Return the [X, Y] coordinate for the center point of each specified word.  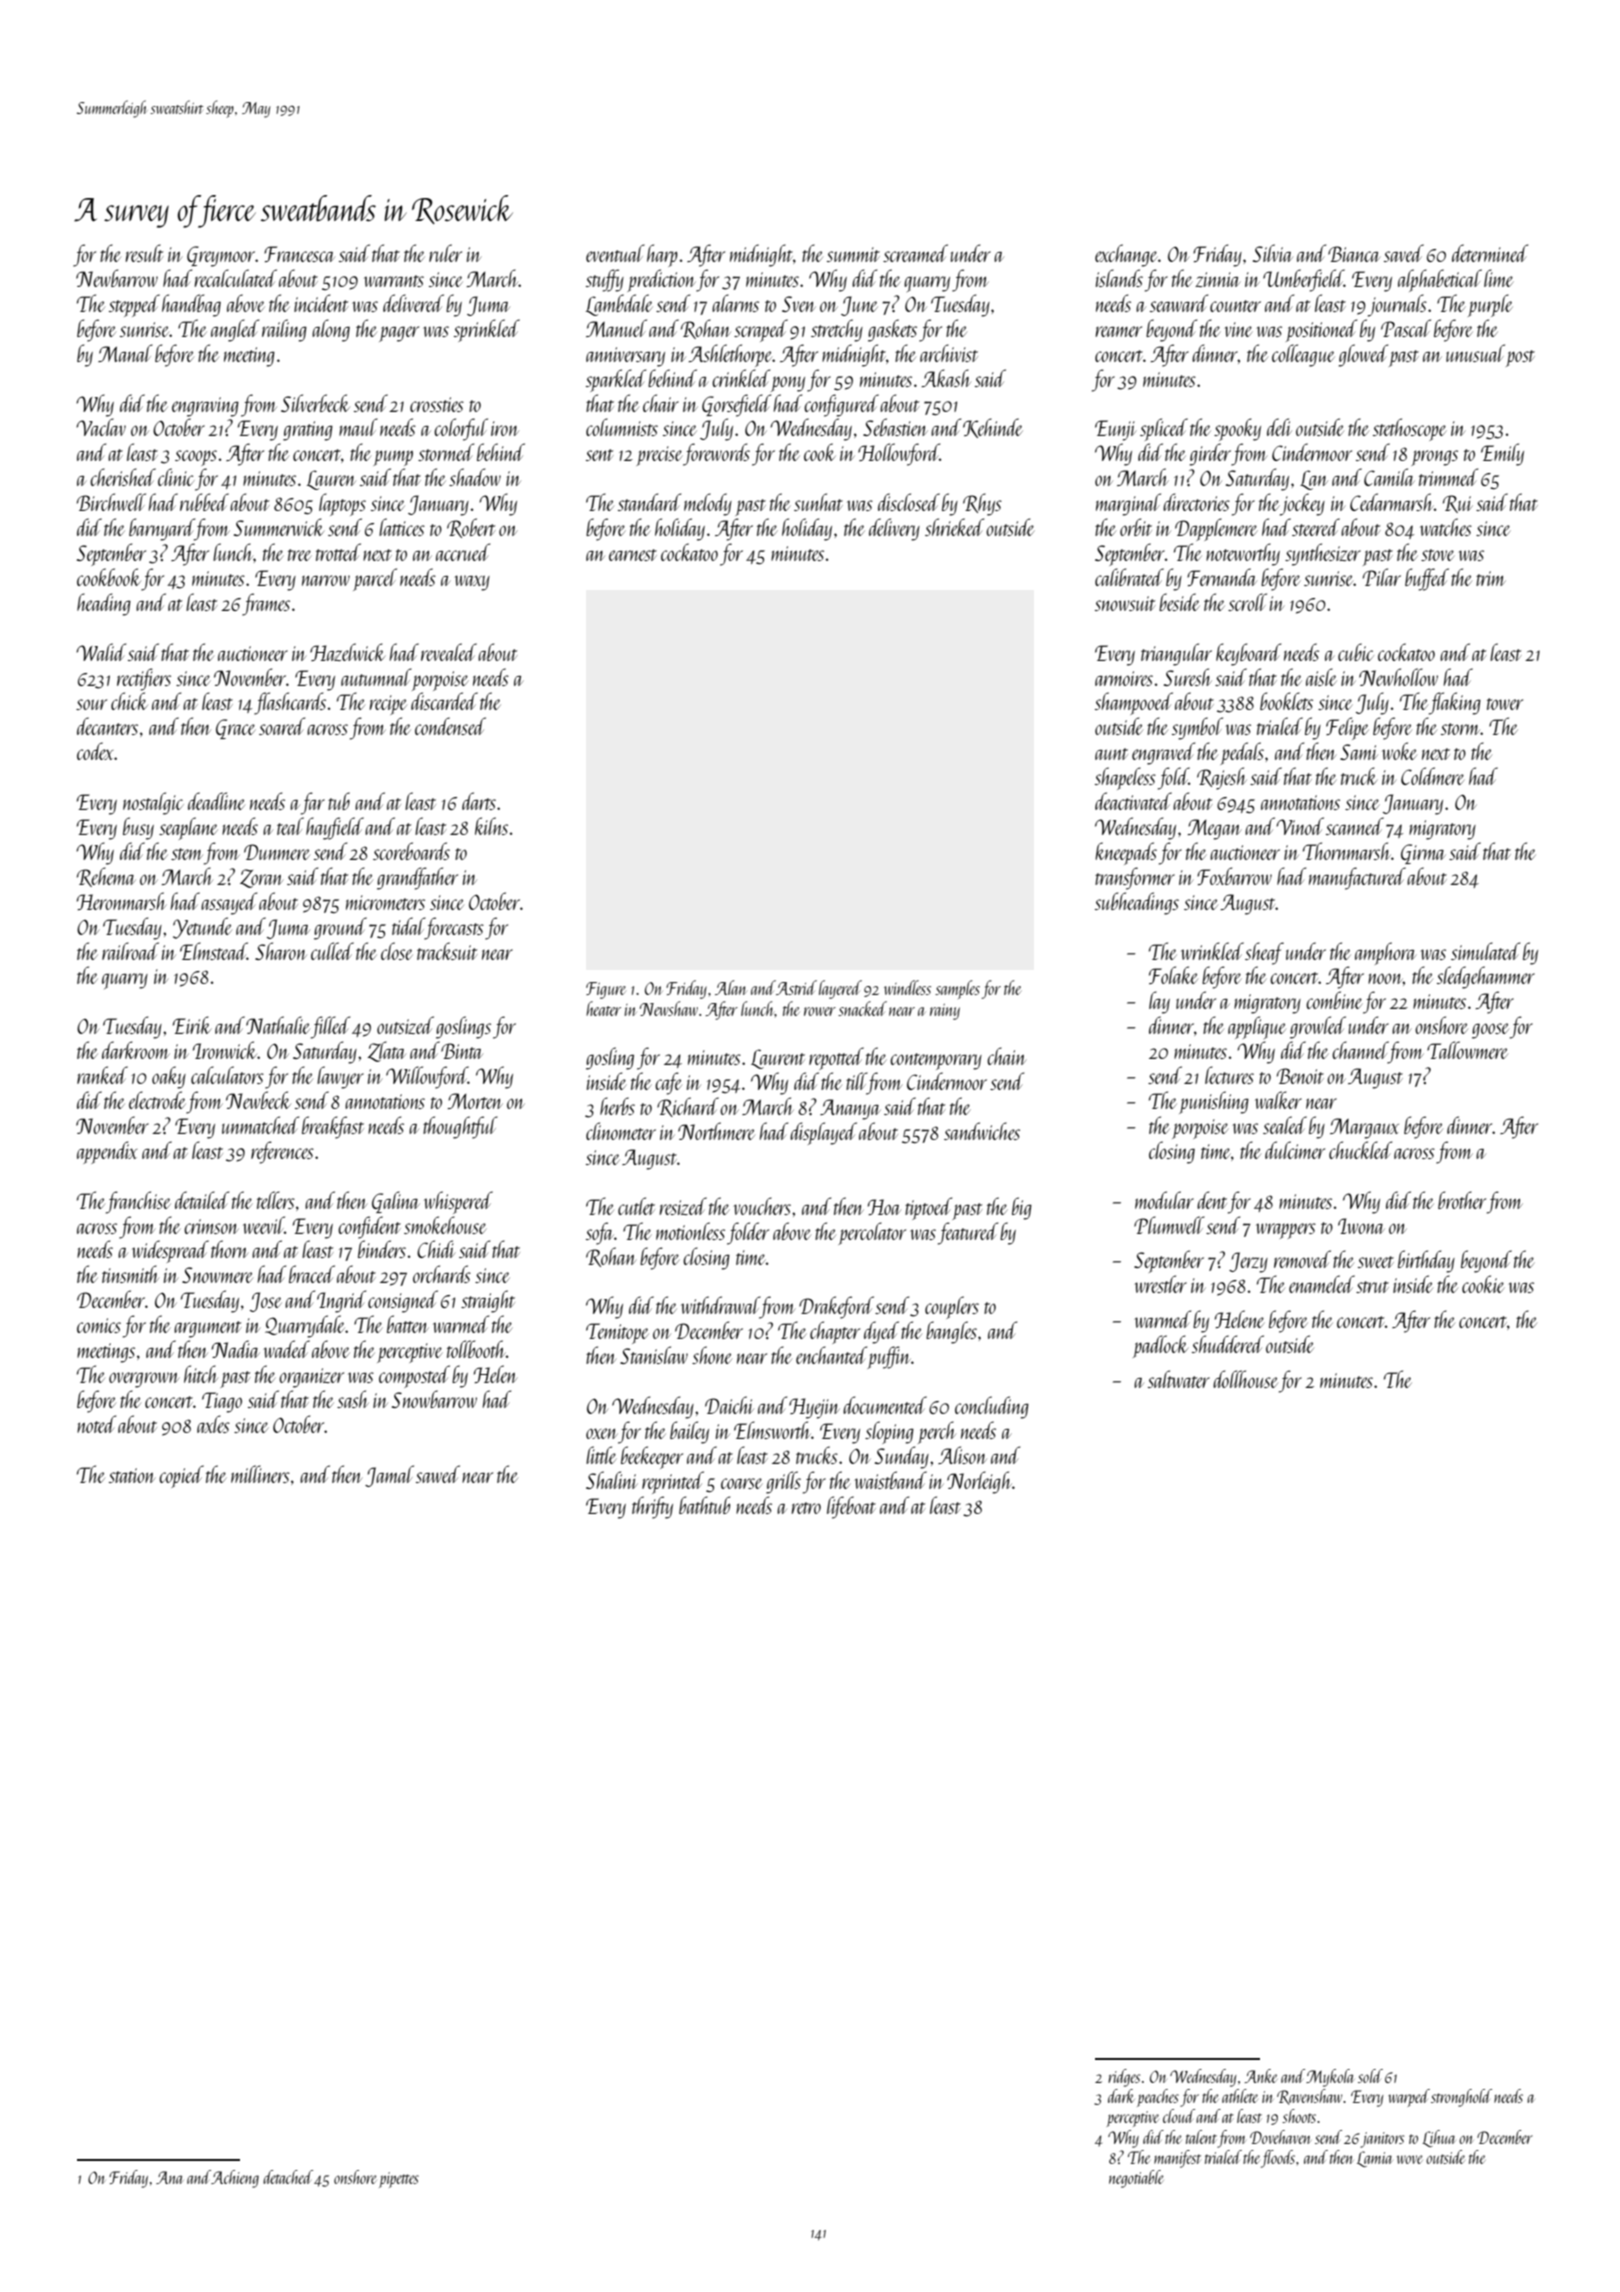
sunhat [818, 502]
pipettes [399, 2180]
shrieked [954, 527]
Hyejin [814, 1408]
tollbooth [476, 1349]
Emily [1502, 454]
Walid [101, 652]
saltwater [1179, 1379]
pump [393, 458]
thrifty [652, 1507]
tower [1505, 704]
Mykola [1330, 2078]
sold [1370, 2076]
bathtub [704, 1505]
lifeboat [851, 1507]
